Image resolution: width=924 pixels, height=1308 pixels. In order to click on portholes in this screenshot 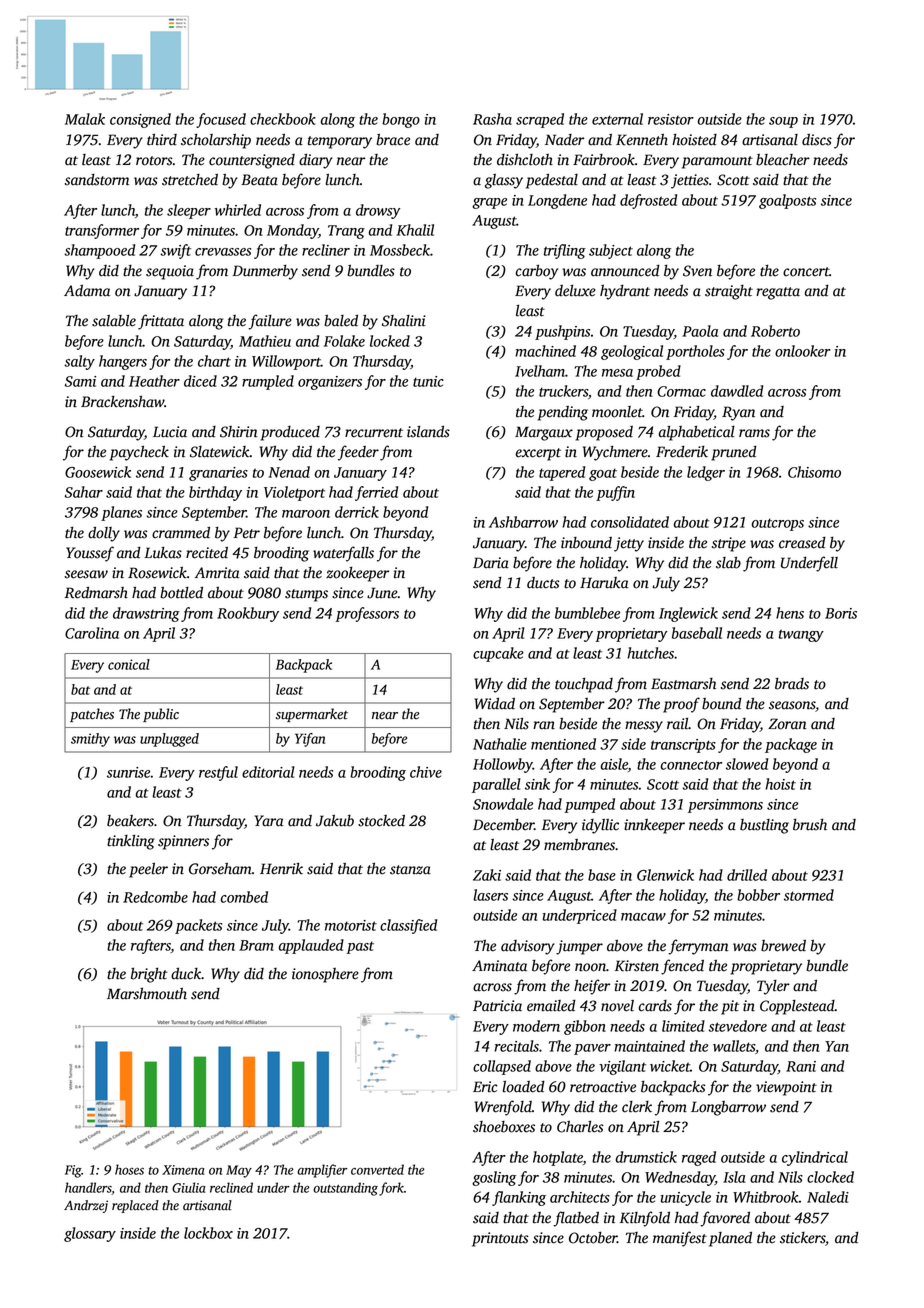, I will do `click(695, 352)`.
